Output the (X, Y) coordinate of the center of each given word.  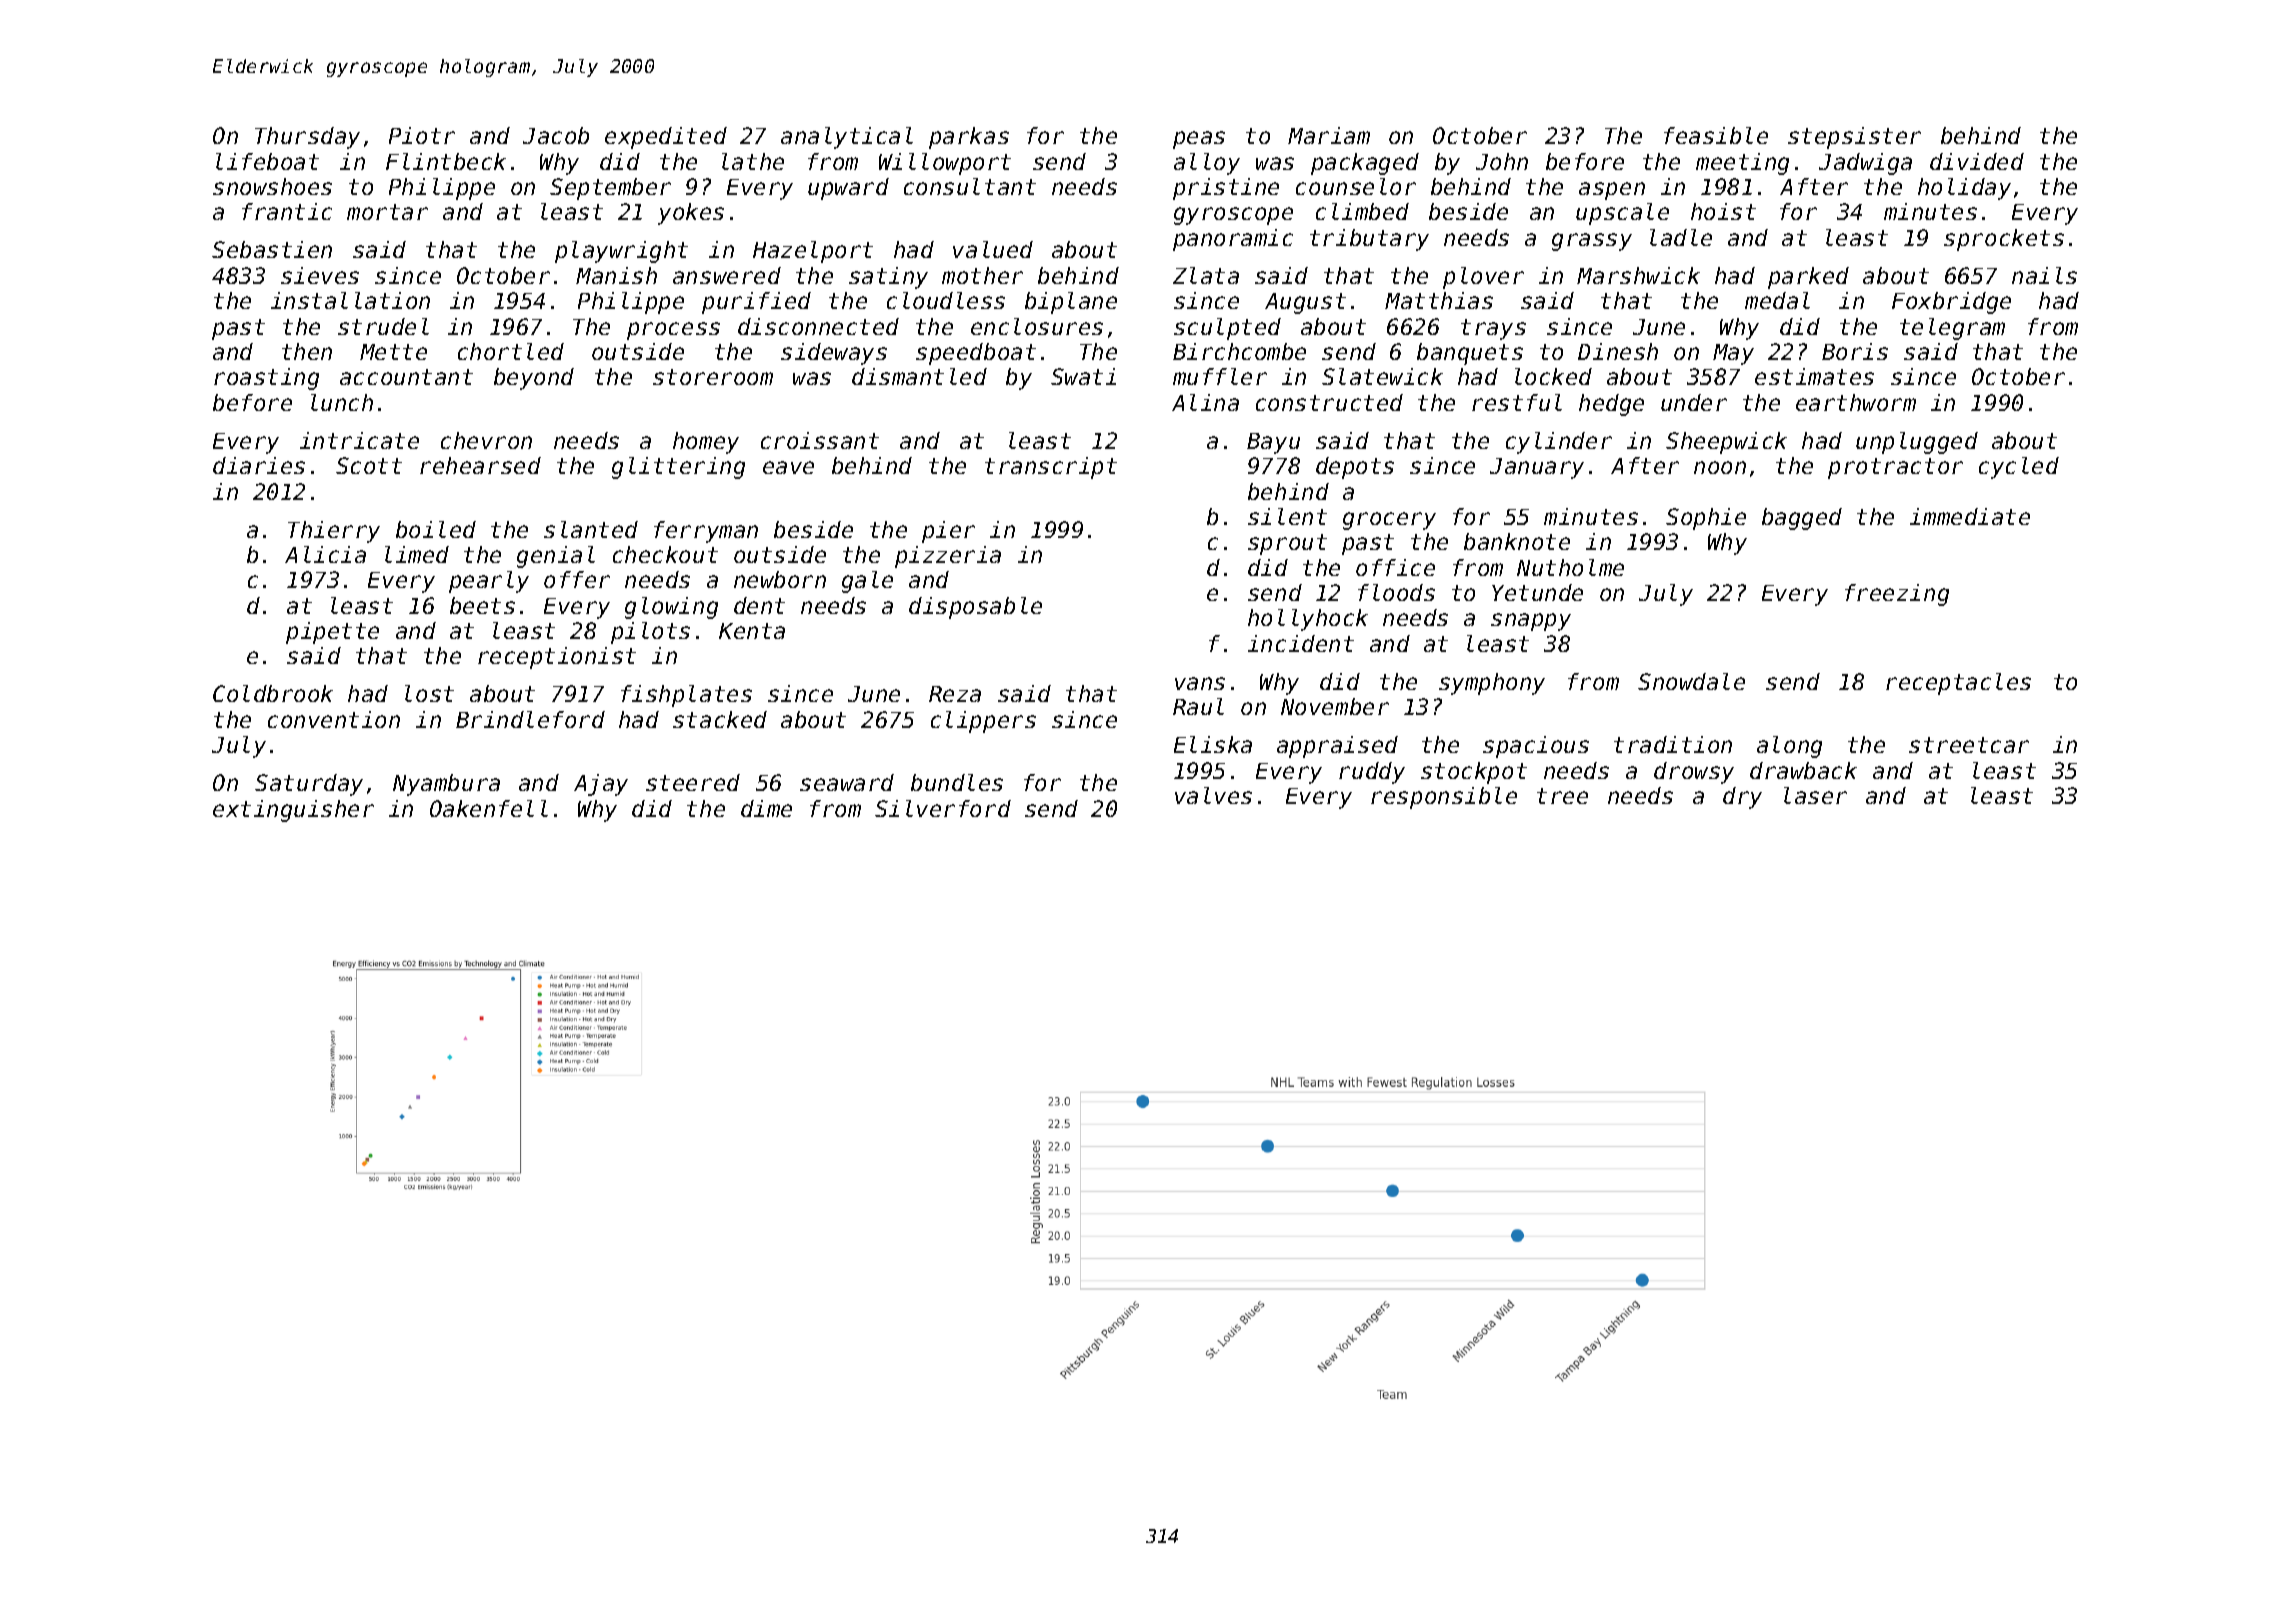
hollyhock (1308, 620)
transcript (1051, 468)
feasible (1716, 135)
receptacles (1958, 684)
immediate (1970, 516)
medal (1777, 300)
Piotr (422, 135)
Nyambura (446, 785)
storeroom (713, 377)
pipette (332, 633)
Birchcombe (1239, 351)
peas (1199, 140)
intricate (359, 440)
